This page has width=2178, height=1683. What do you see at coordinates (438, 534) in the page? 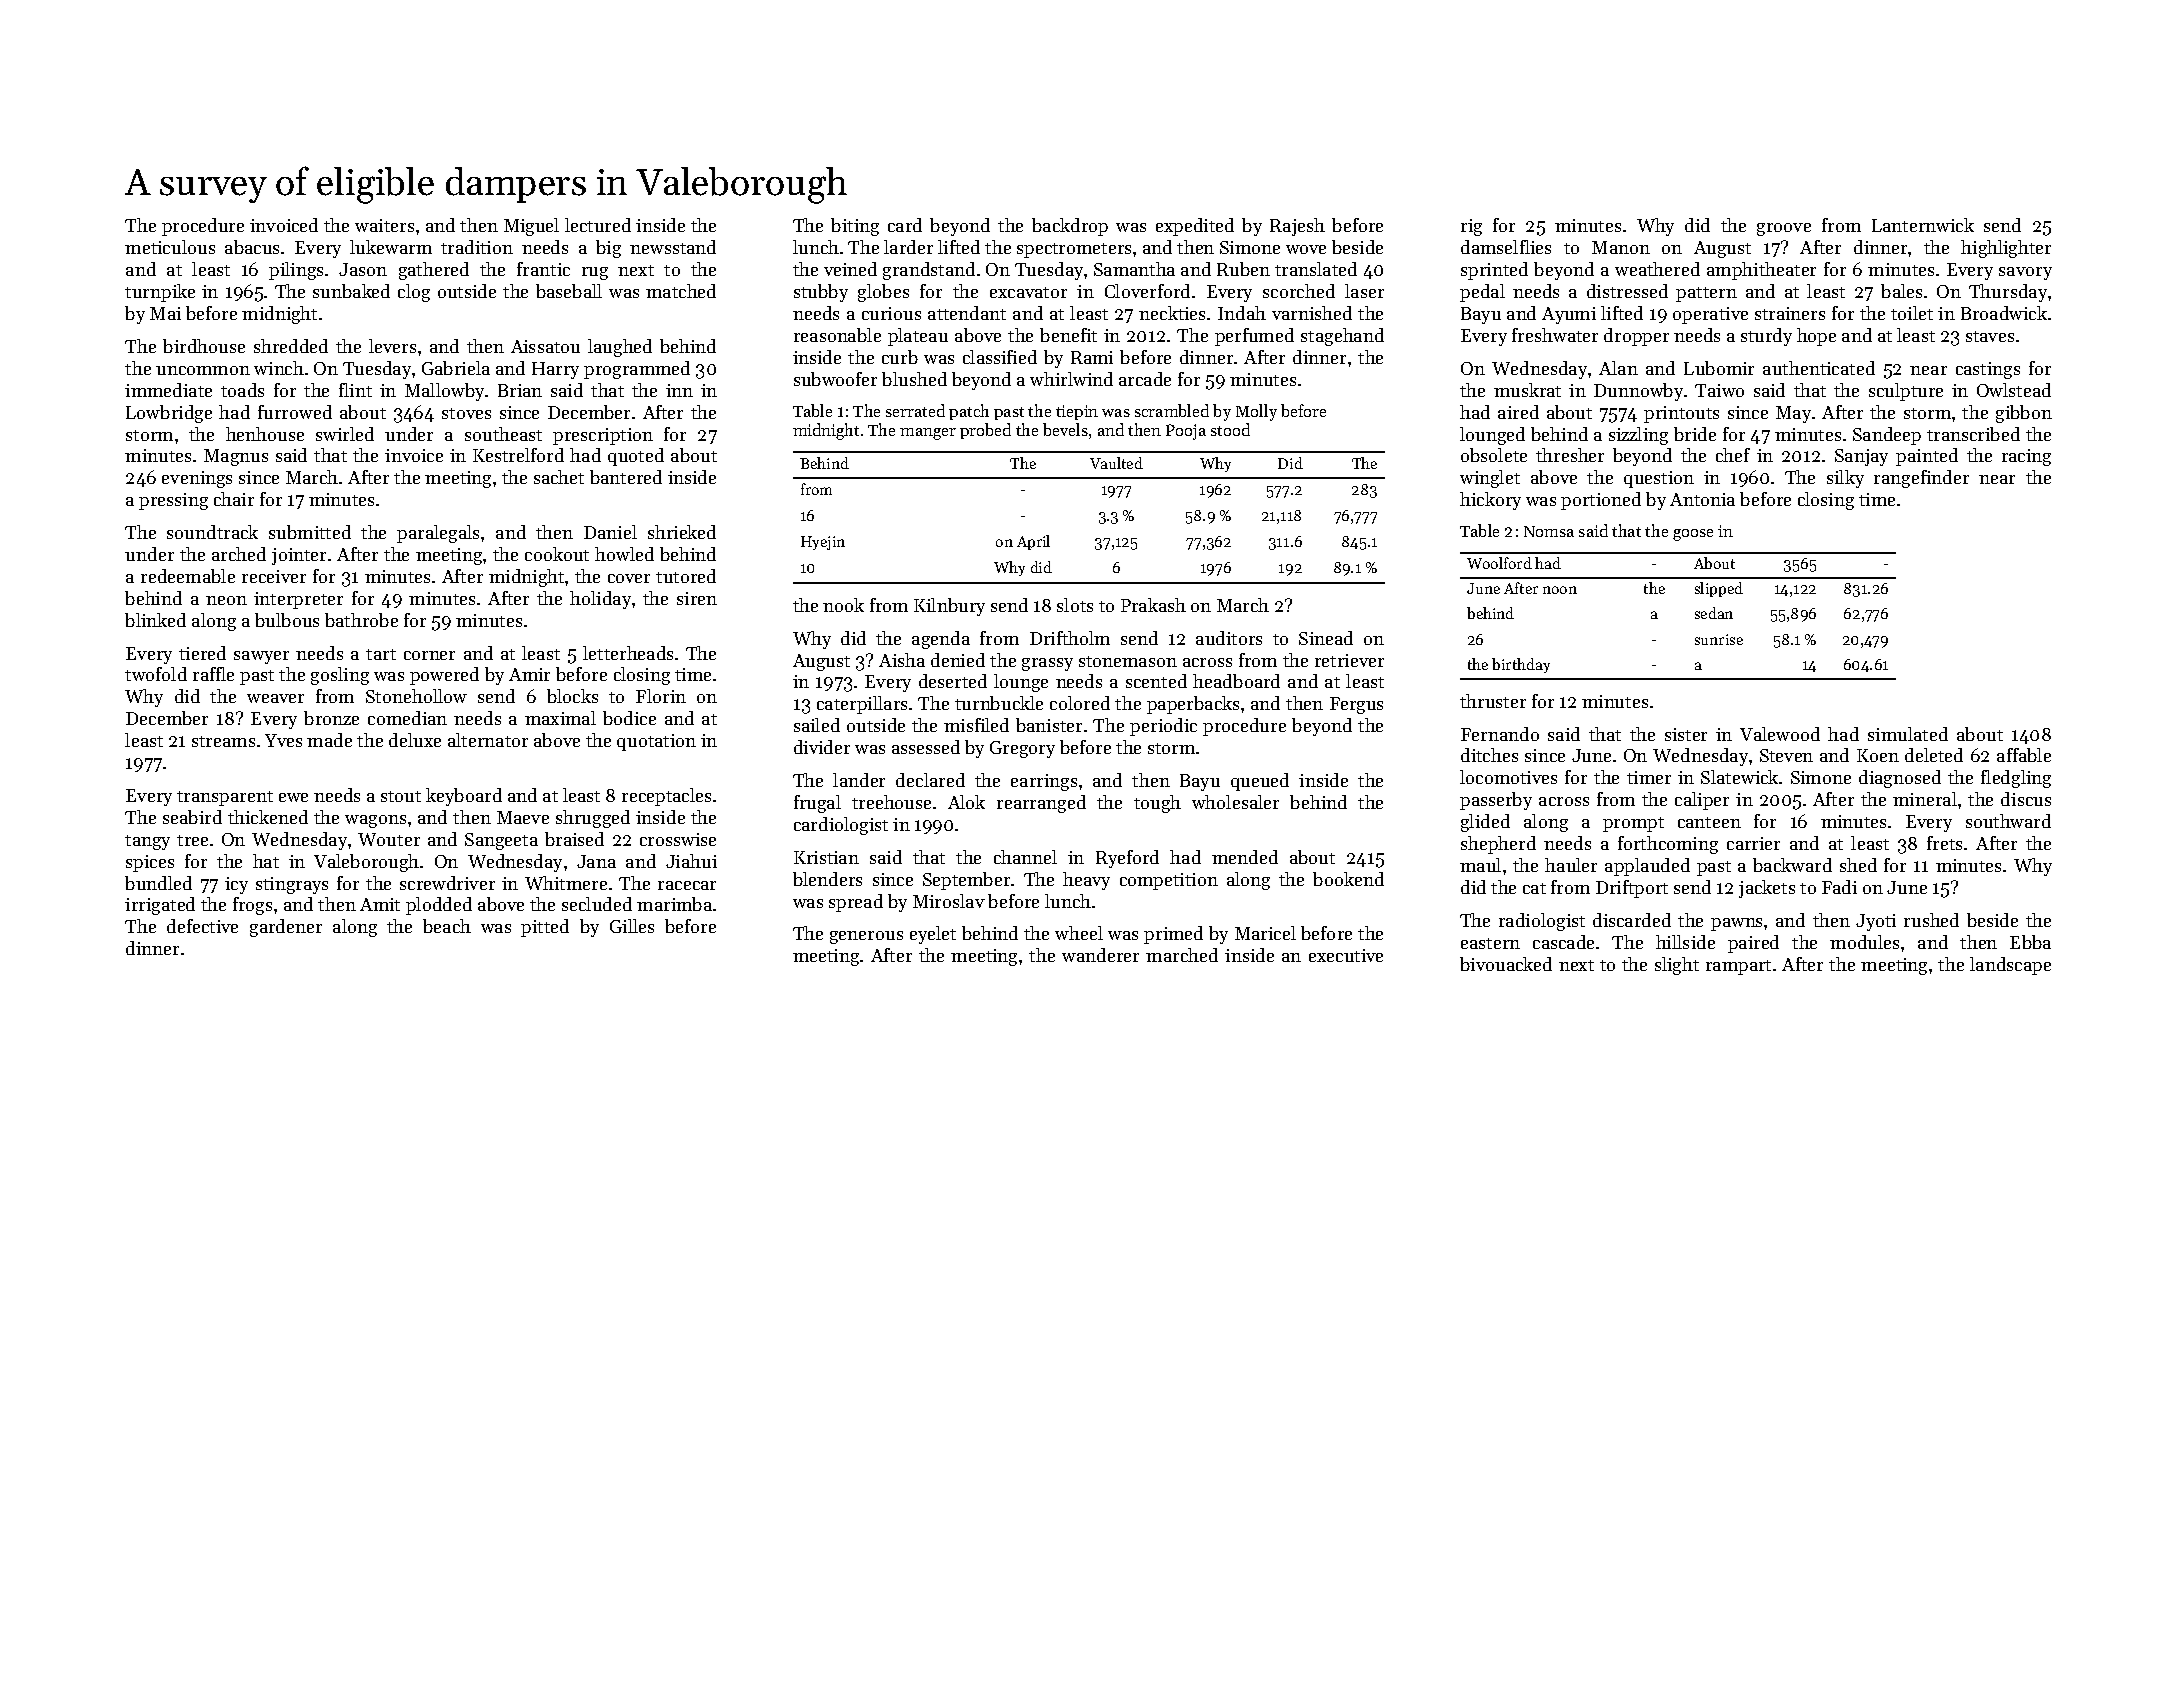
I see `paralegals` at bounding box center [438, 534].
